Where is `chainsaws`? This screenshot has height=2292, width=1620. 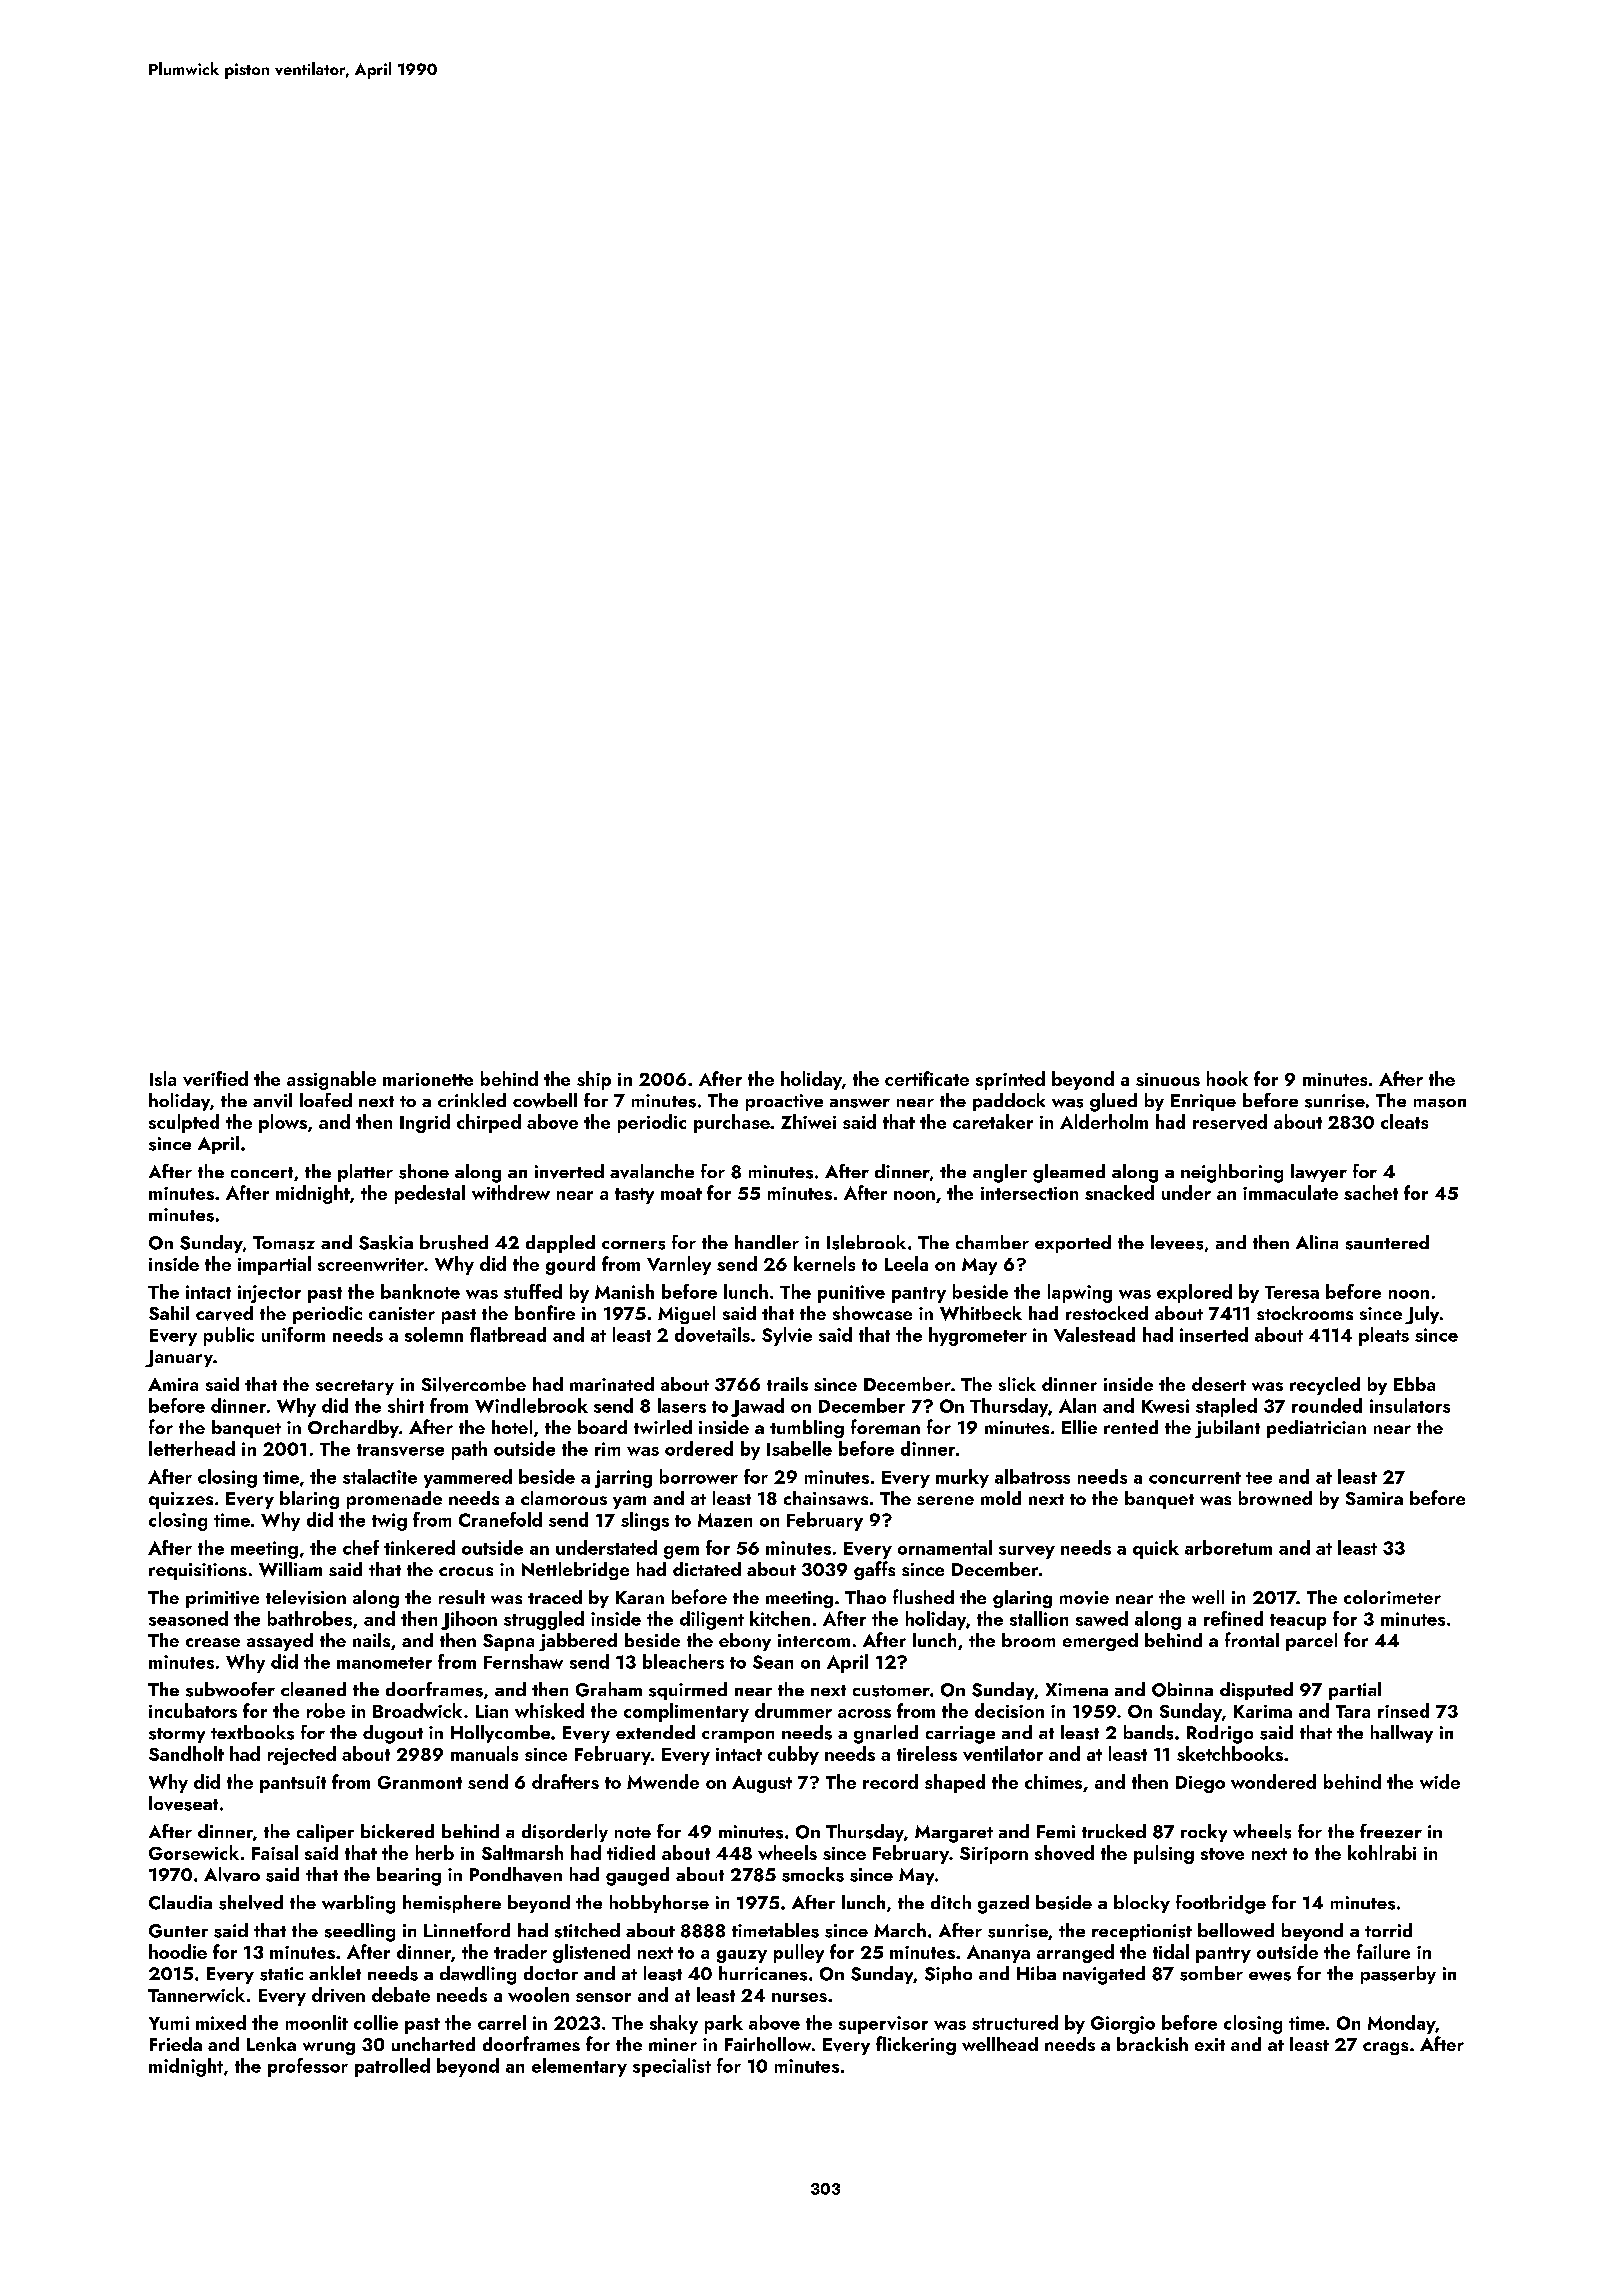 chainsaws is located at coordinates (826, 1498).
